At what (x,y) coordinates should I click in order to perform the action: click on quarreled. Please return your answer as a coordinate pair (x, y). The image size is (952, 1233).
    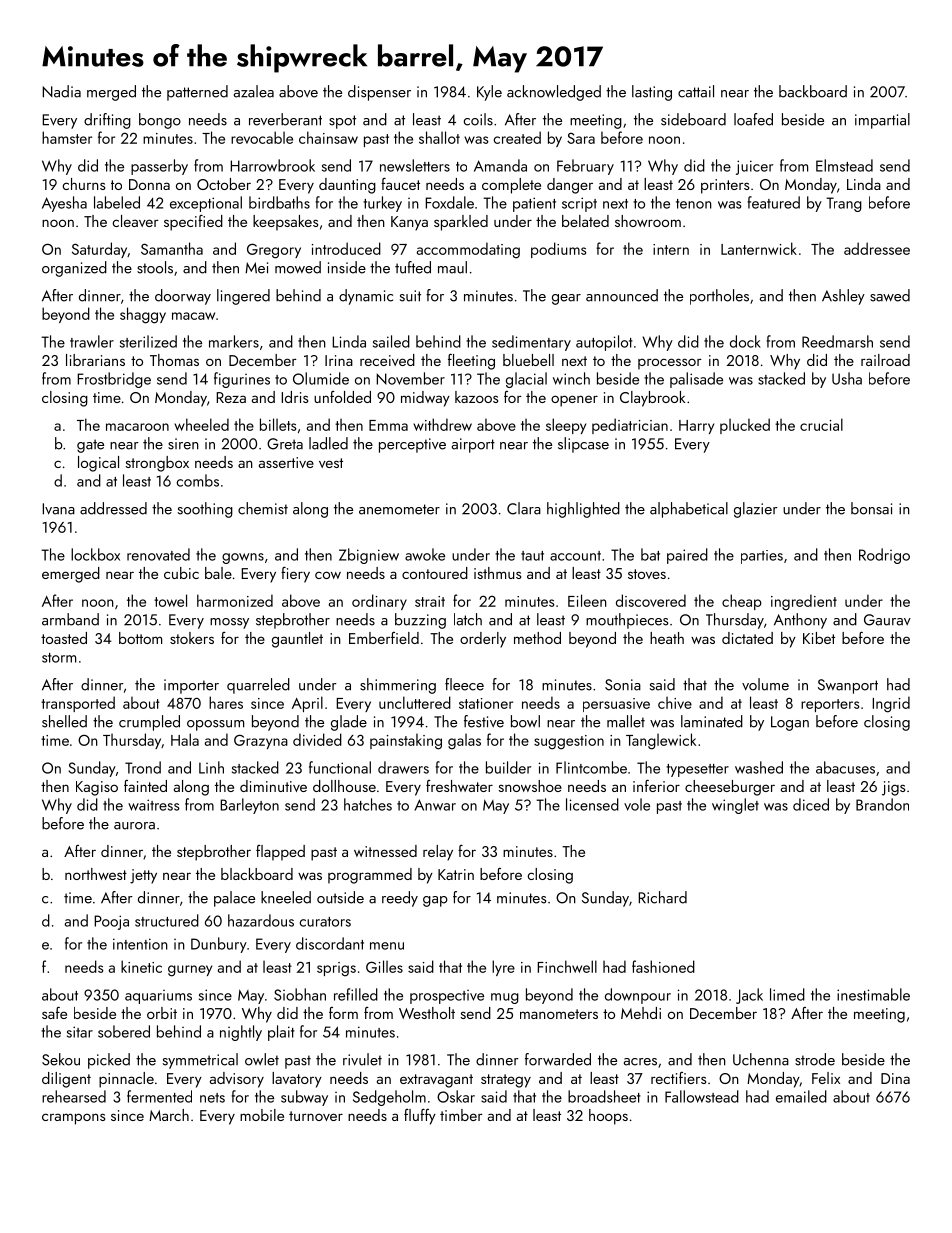
    Looking at the image, I should click on (258, 686).
